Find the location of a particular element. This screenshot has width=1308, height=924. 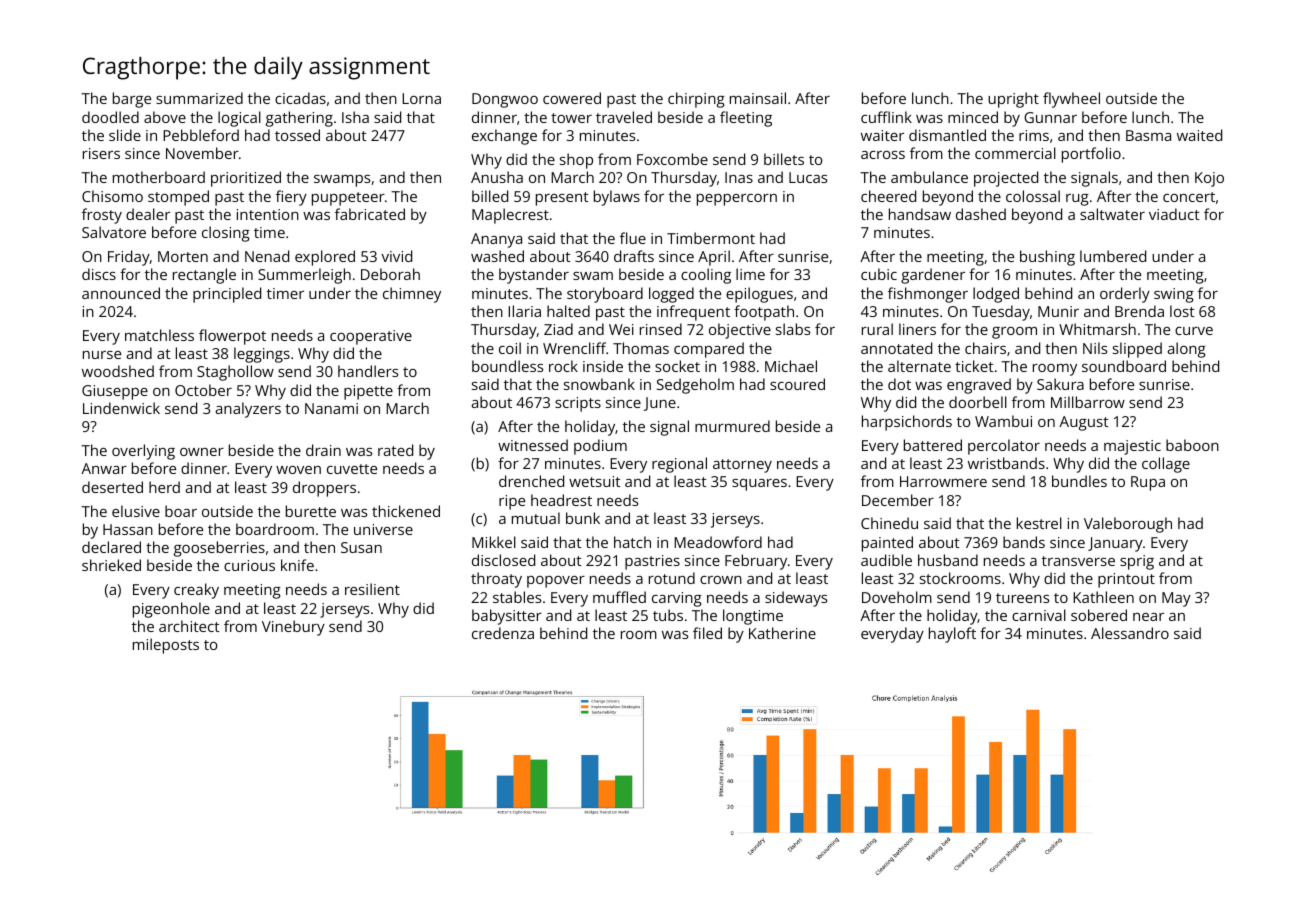

liners is located at coordinates (917, 329).
